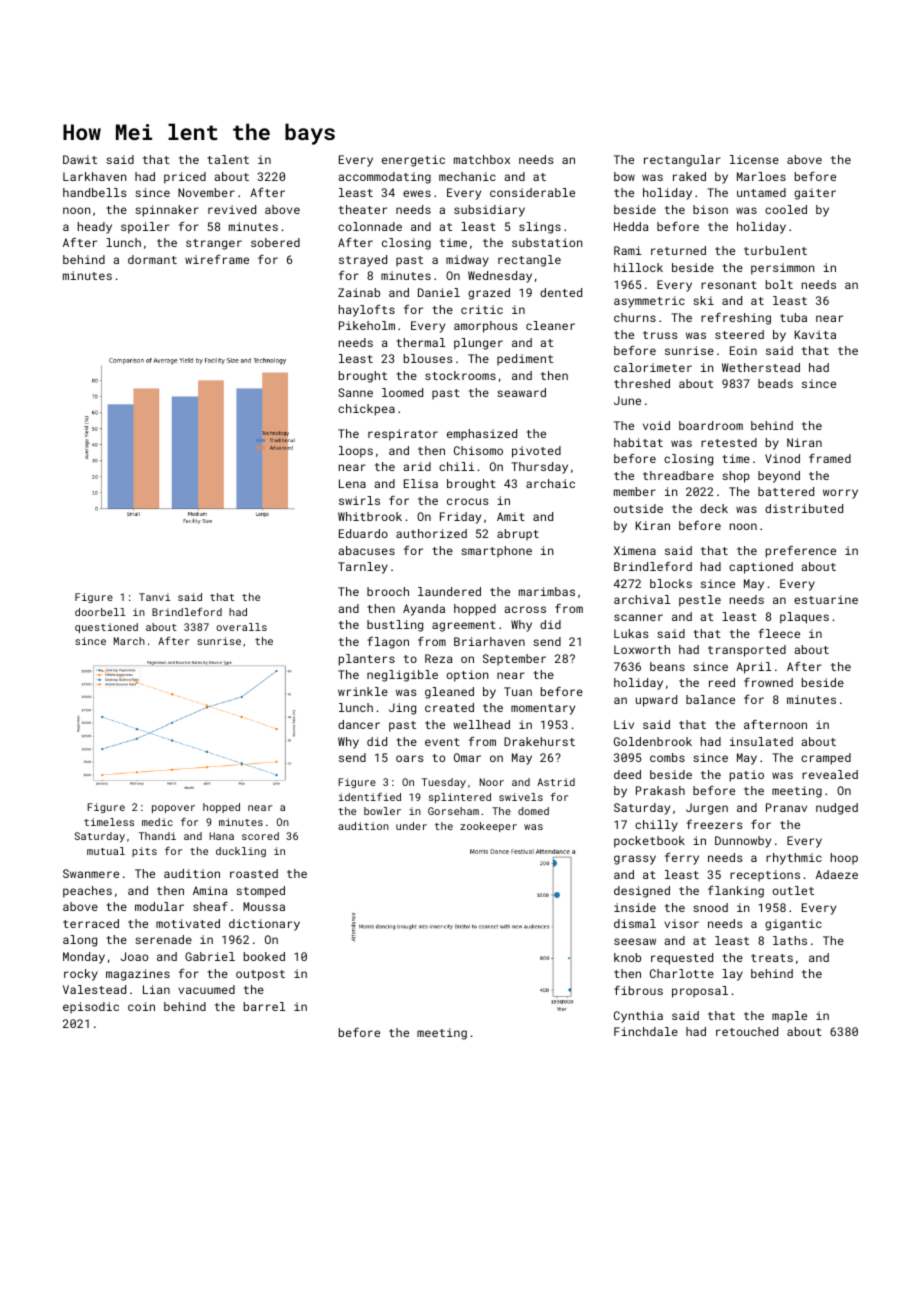 The width and height of the document is (924, 1308). What do you see at coordinates (794, 859) in the document?
I see `rhythmic` at bounding box center [794, 859].
